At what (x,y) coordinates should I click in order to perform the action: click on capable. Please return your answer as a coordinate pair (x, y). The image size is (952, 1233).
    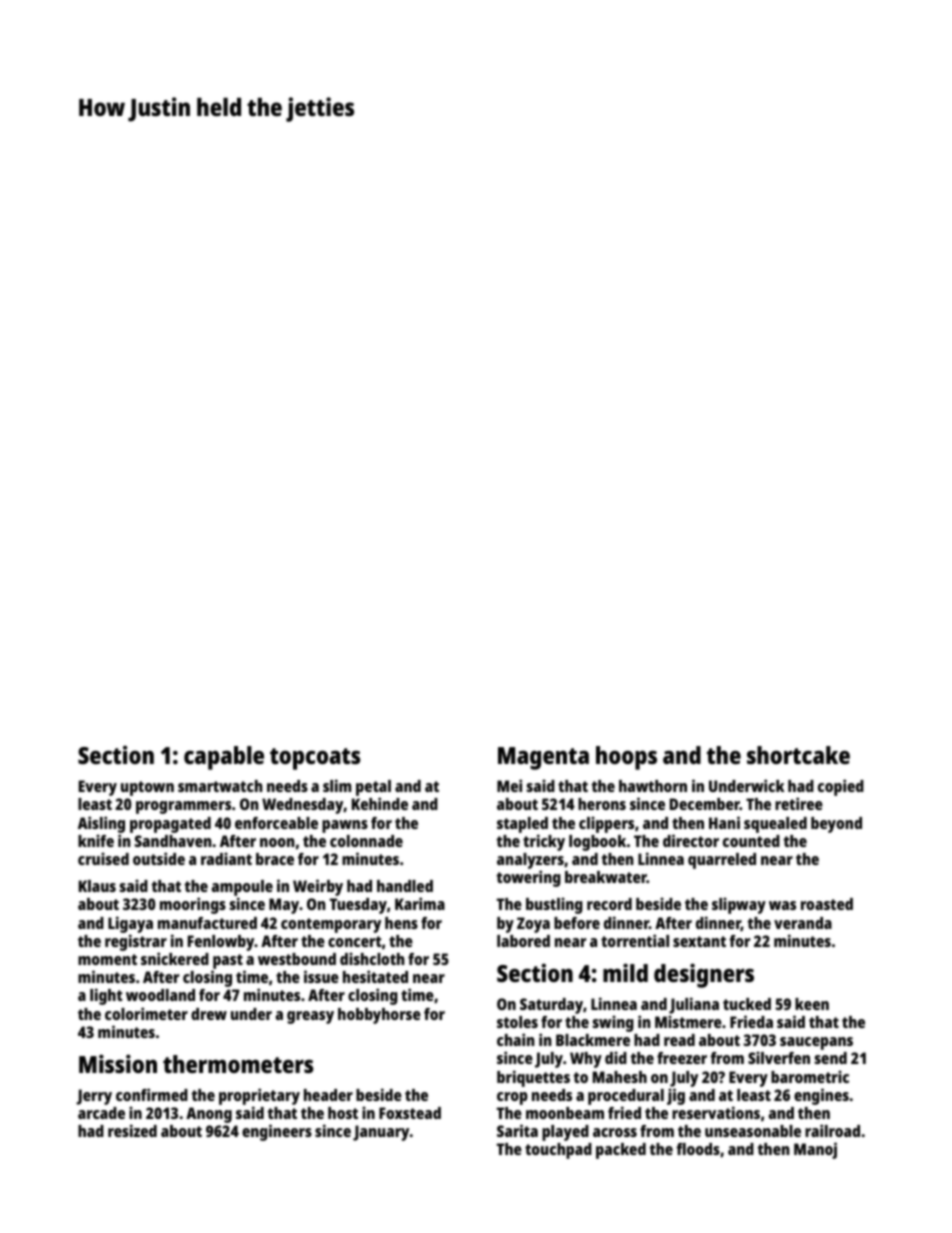
    Looking at the image, I should click on (224, 758).
